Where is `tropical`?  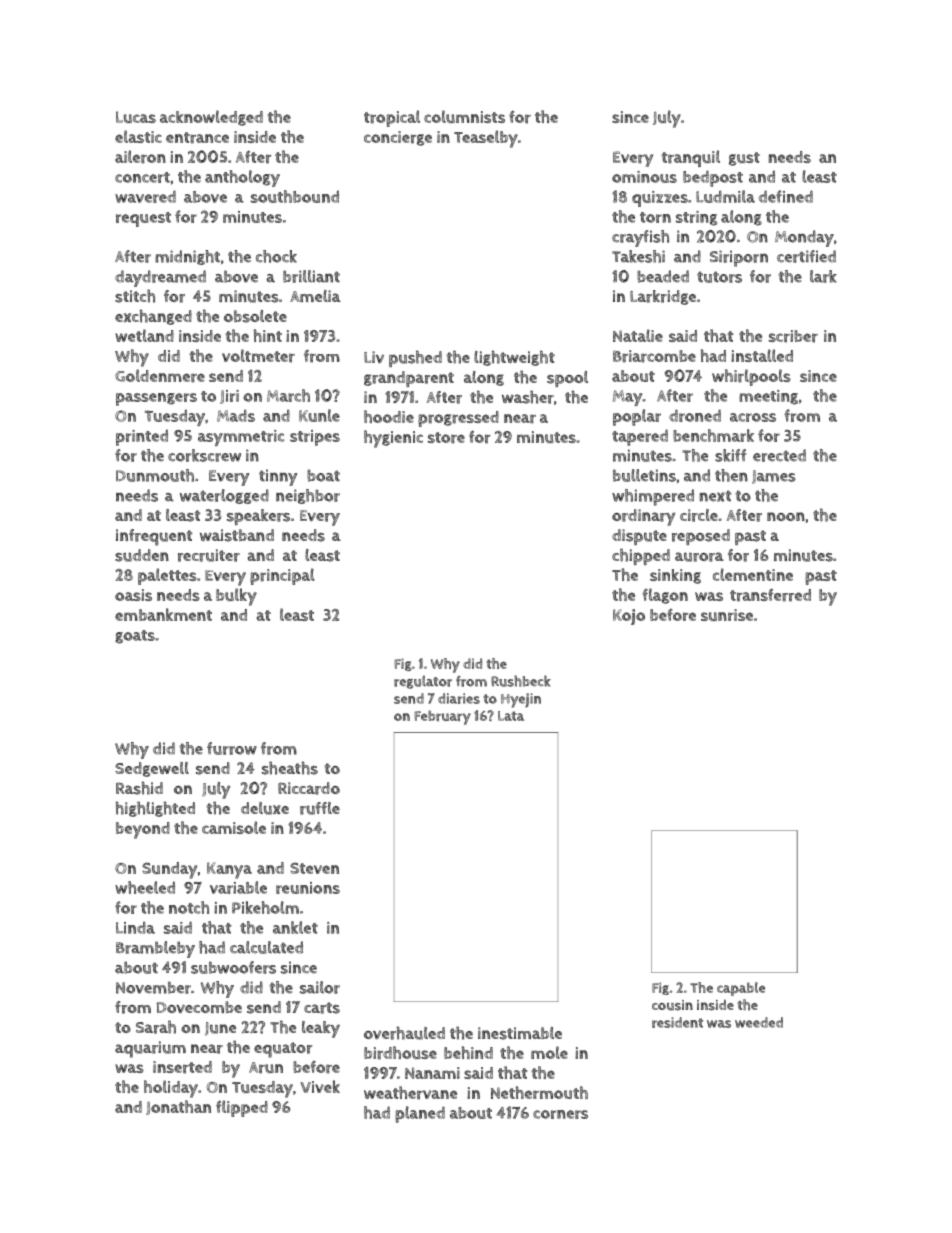 tropical is located at coordinates (392, 118).
